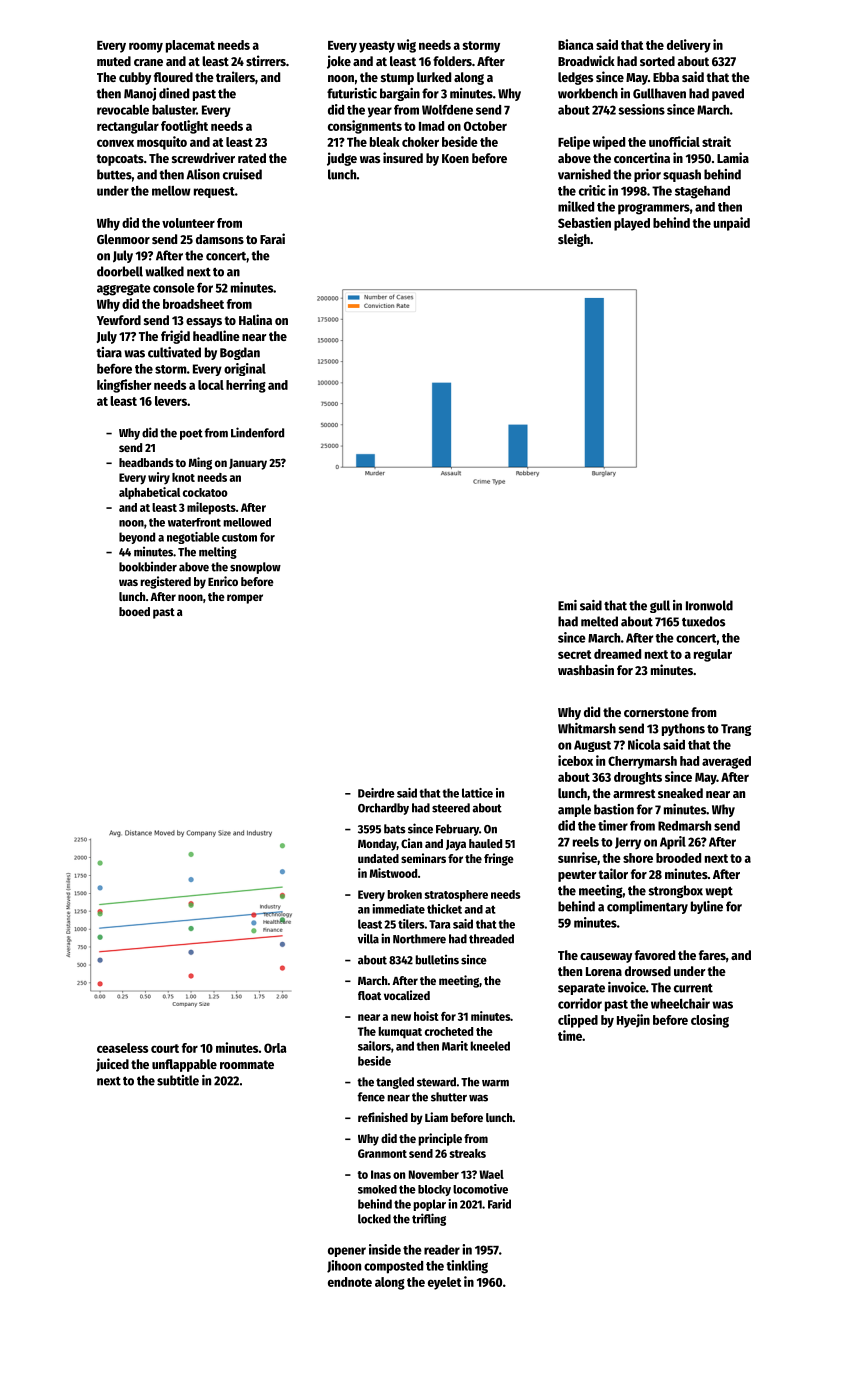  I want to click on melted, so click(599, 621).
